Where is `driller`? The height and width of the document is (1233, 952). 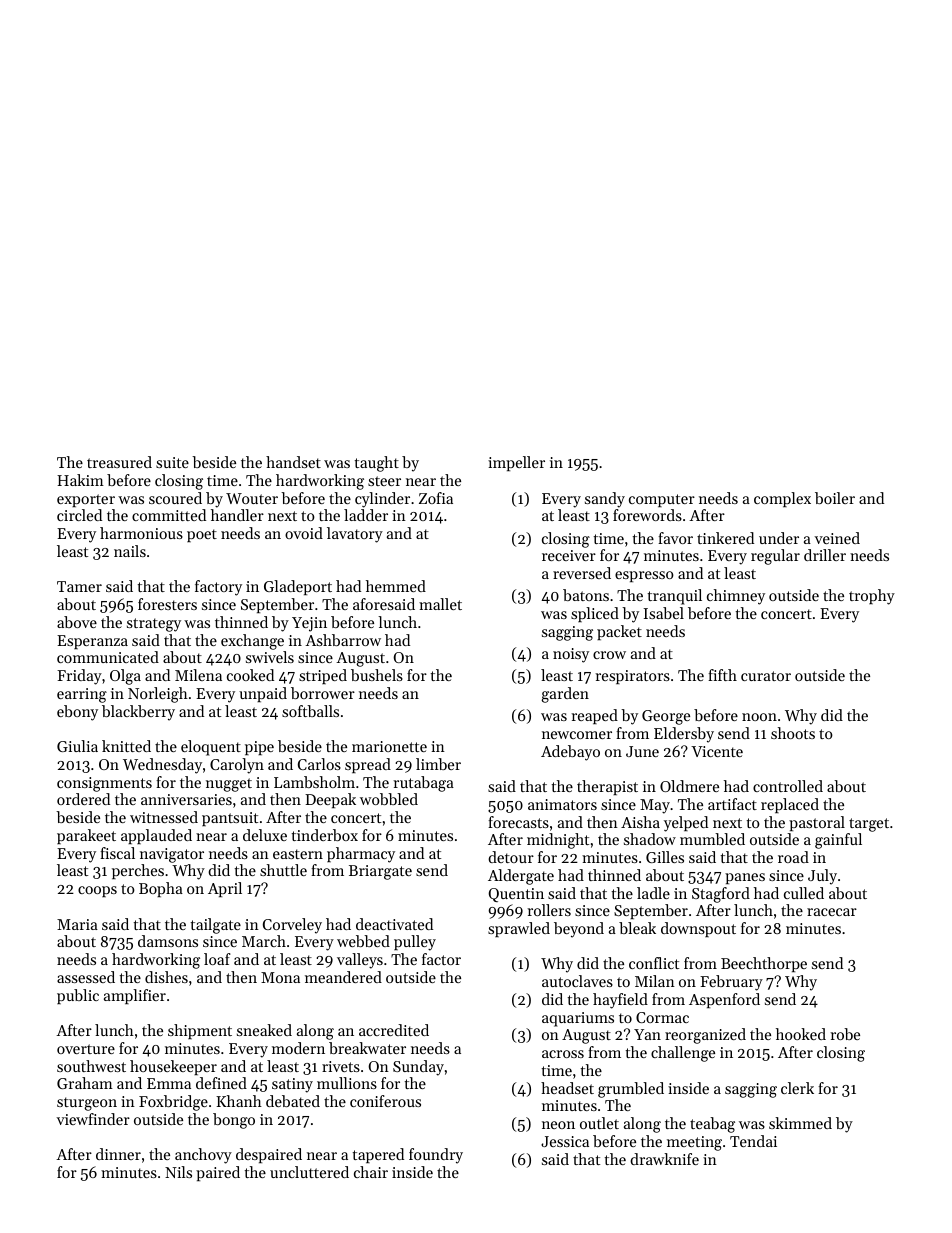 driller is located at coordinates (825, 555).
